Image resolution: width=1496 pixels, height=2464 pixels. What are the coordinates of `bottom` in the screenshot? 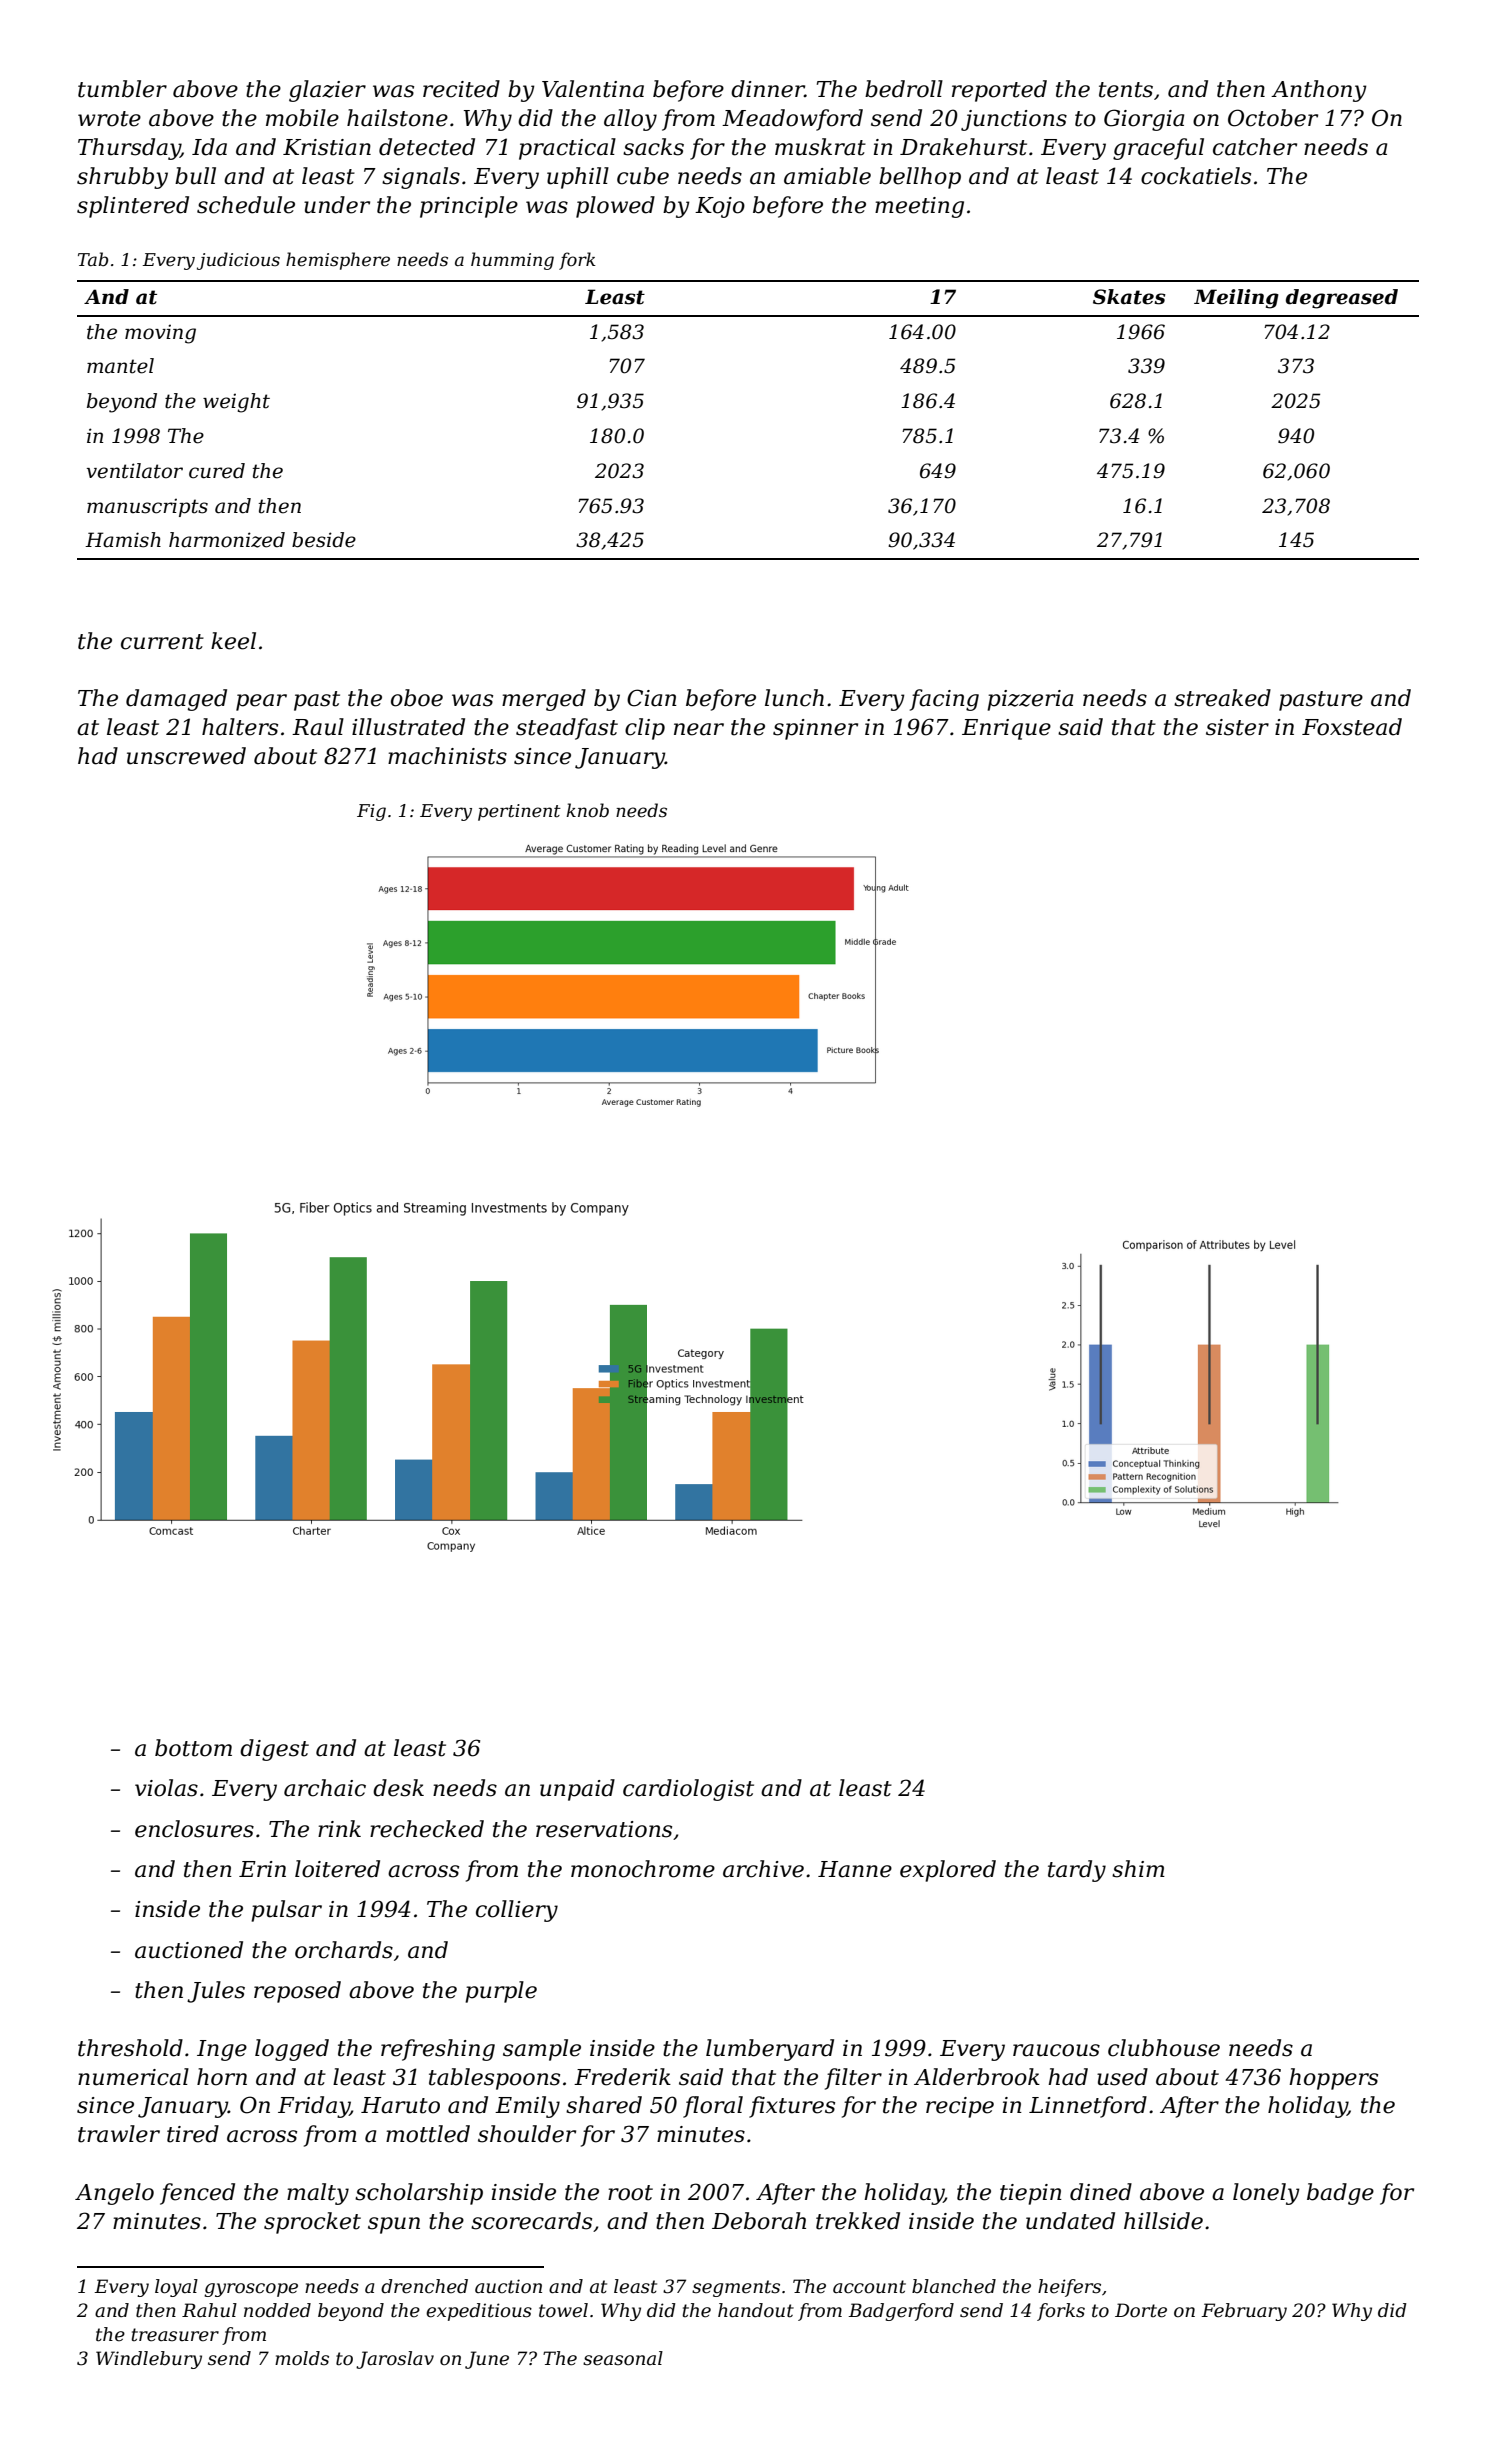 It's located at (193, 1748).
